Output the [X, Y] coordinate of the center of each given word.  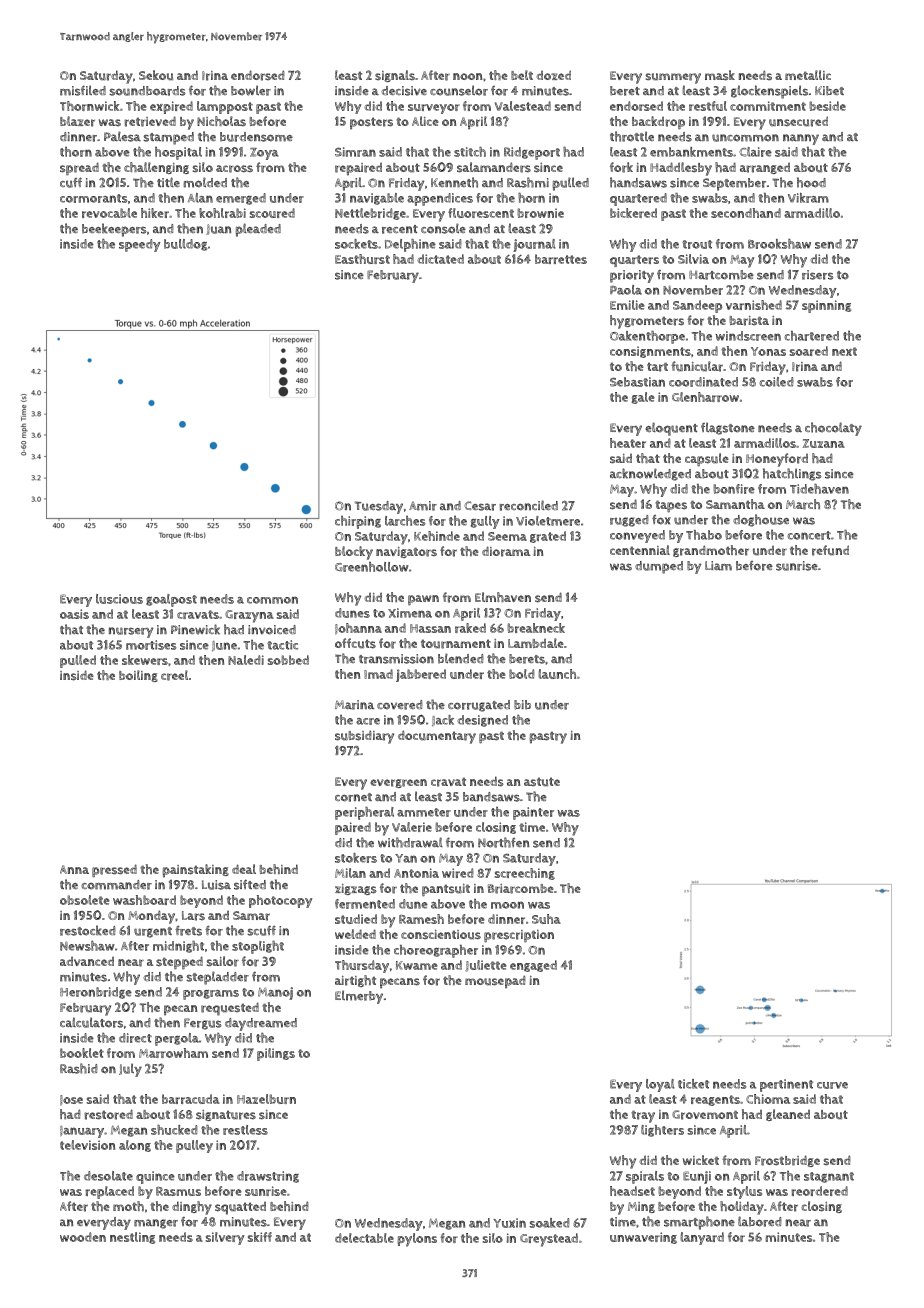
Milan [350, 873]
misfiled [83, 90]
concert [809, 535]
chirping [358, 522]
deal [244, 869]
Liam [718, 566]
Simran [355, 152]
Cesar [480, 506]
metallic [808, 75]
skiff [260, 1237]
